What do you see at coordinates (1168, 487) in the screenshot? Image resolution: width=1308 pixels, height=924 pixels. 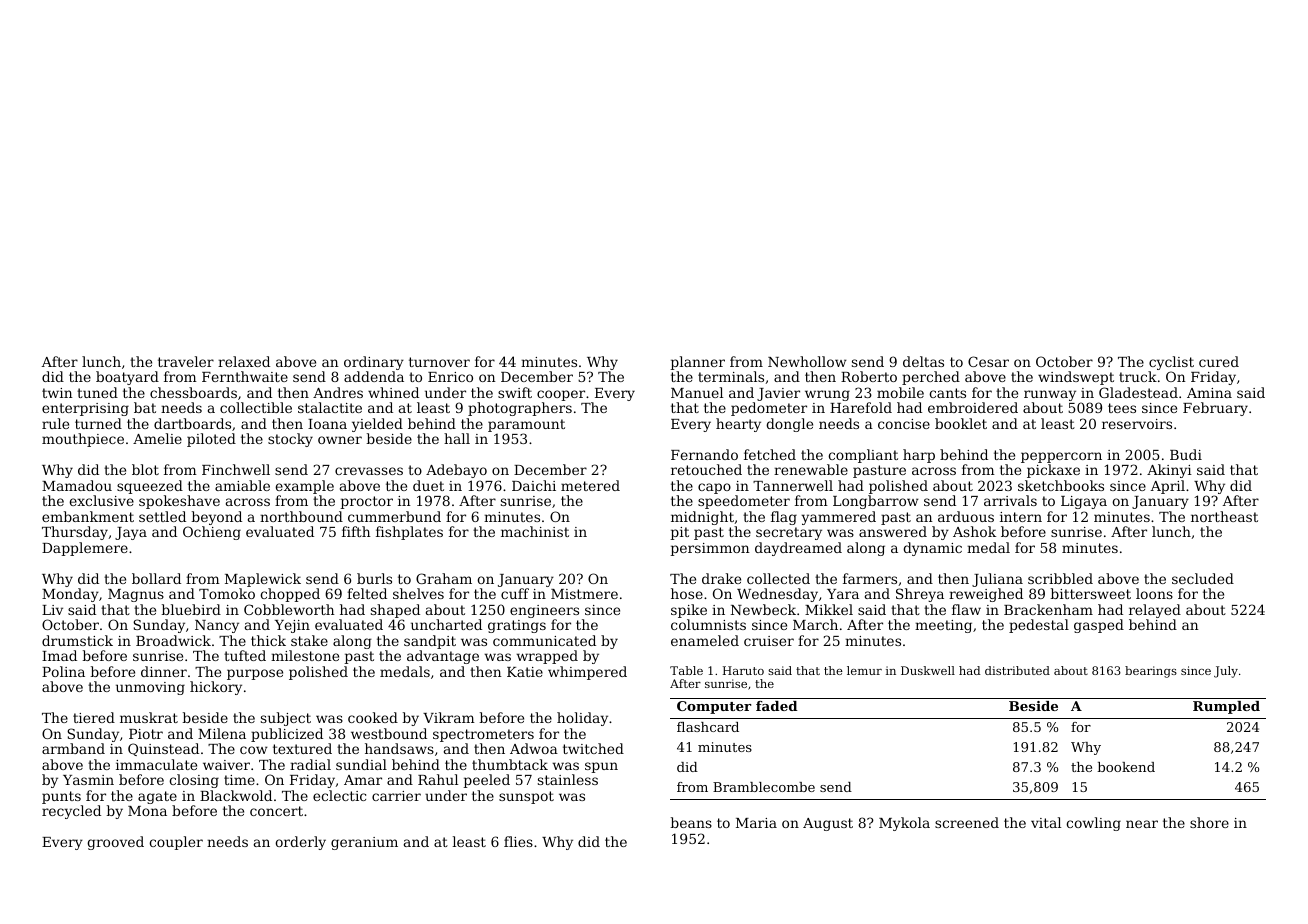 I see `April` at bounding box center [1168, 487].
